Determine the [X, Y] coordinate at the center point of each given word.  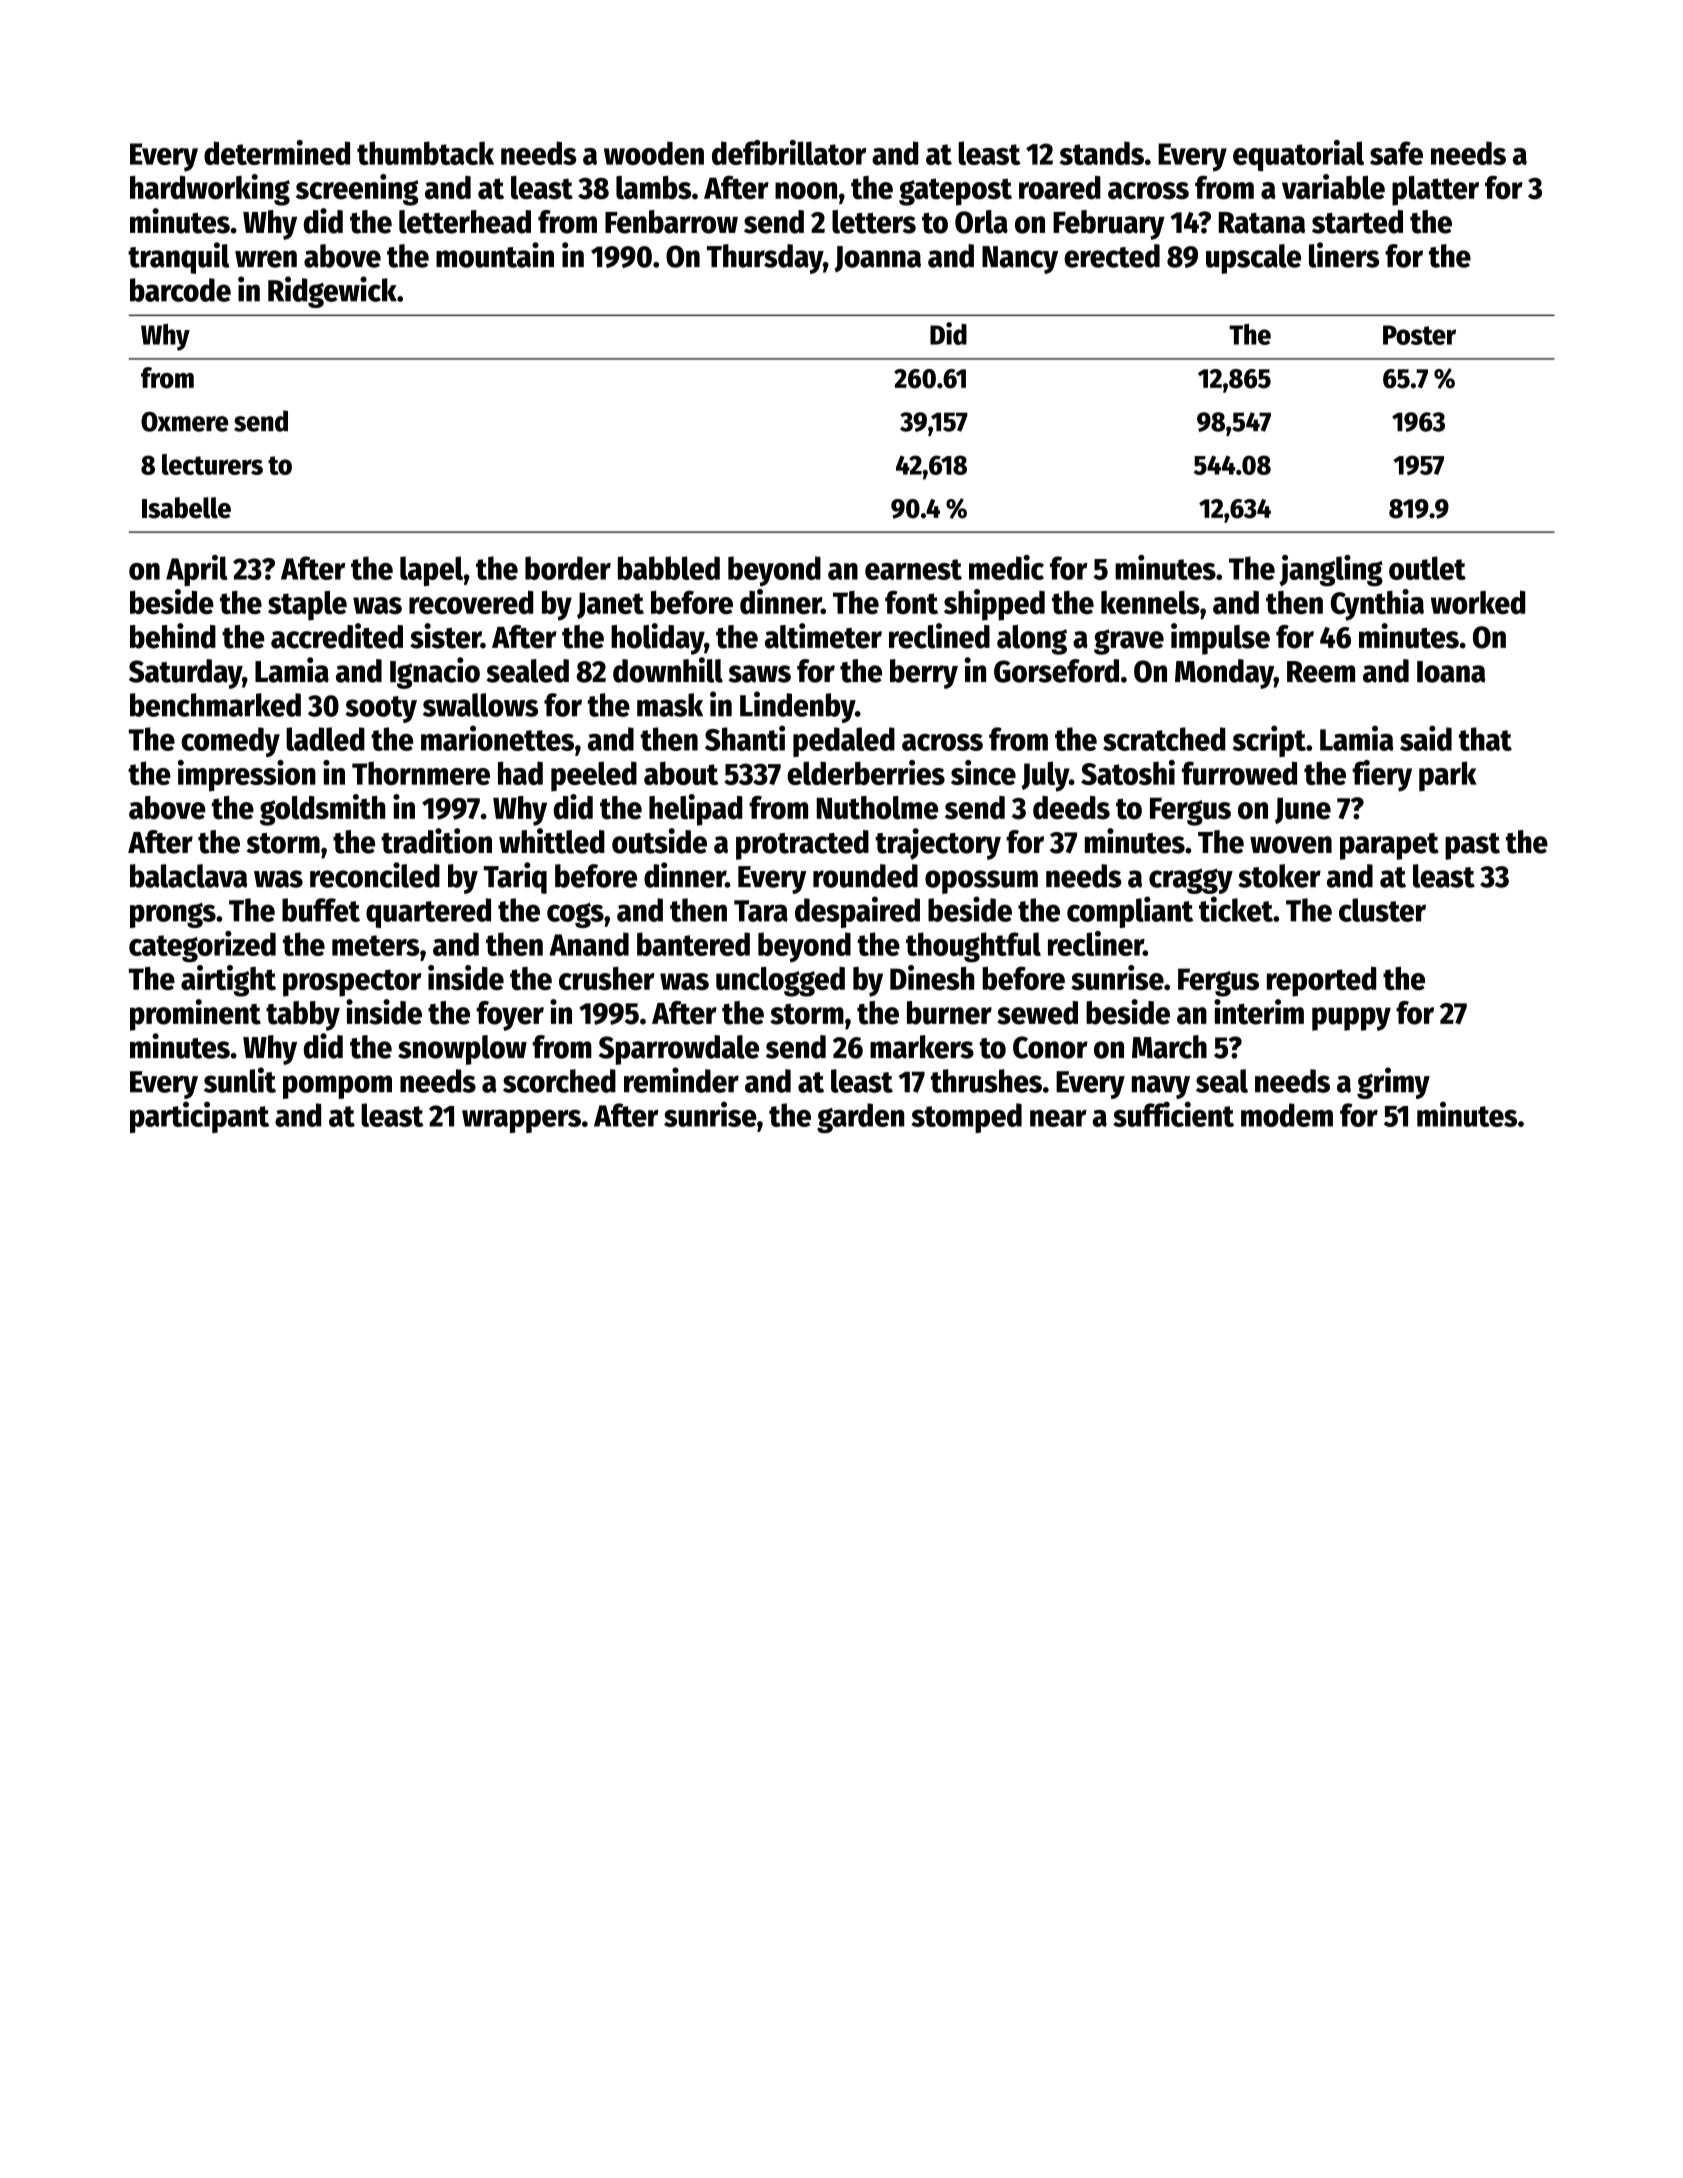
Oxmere [184, 422]
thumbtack [425, 153]
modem [1287, 1115]
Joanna [878, 259]
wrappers [521, 1121]
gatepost [955, 192]
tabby [303, 1016]
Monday [1224, 674]
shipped [994, 605]
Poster [1419, 335]
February [1109, 225]
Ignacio [435, 673]
